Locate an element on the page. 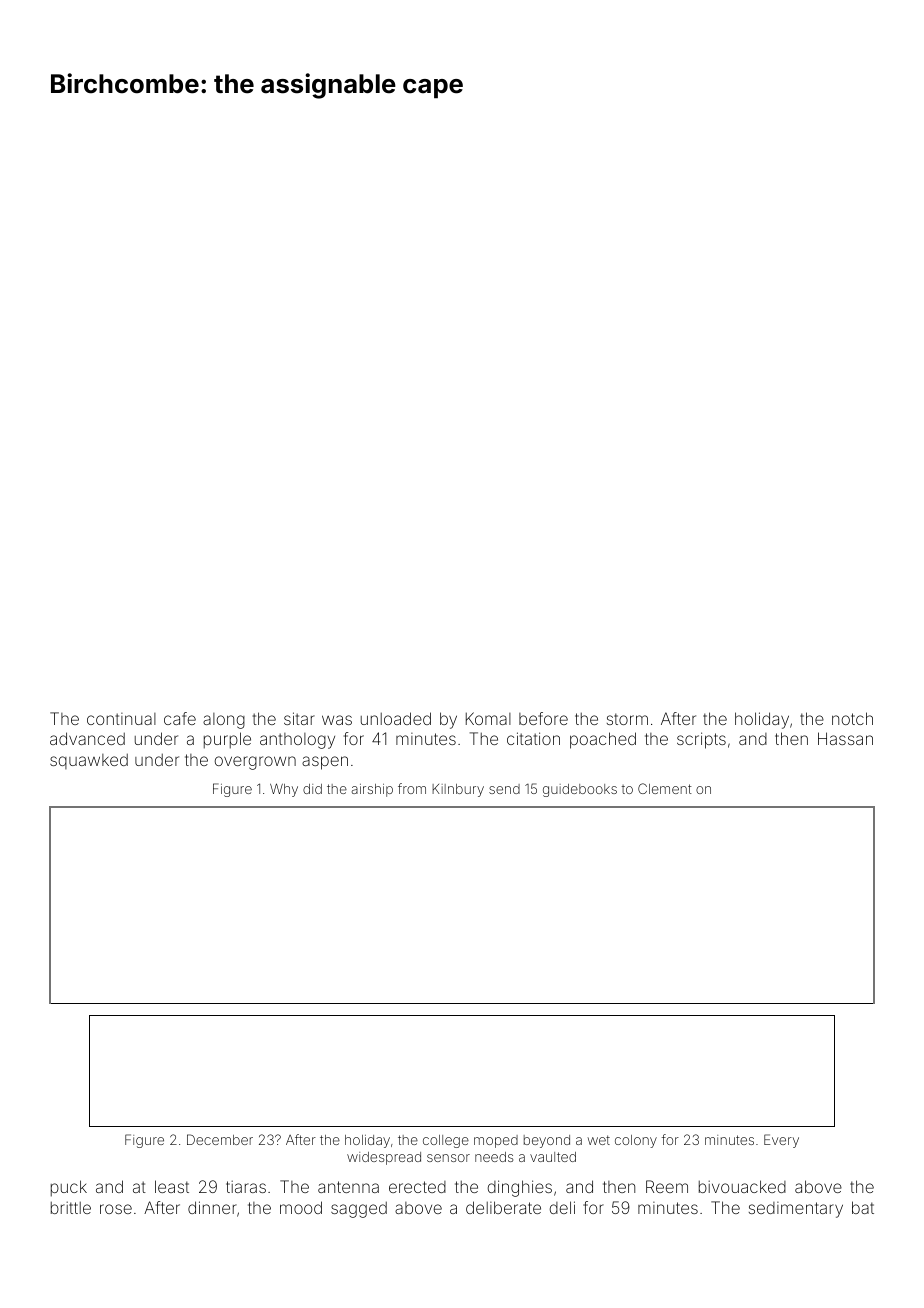 Image resolution: width=924 pixels, height=1308 pixels. cafe is located at coordinates (180, 718).
